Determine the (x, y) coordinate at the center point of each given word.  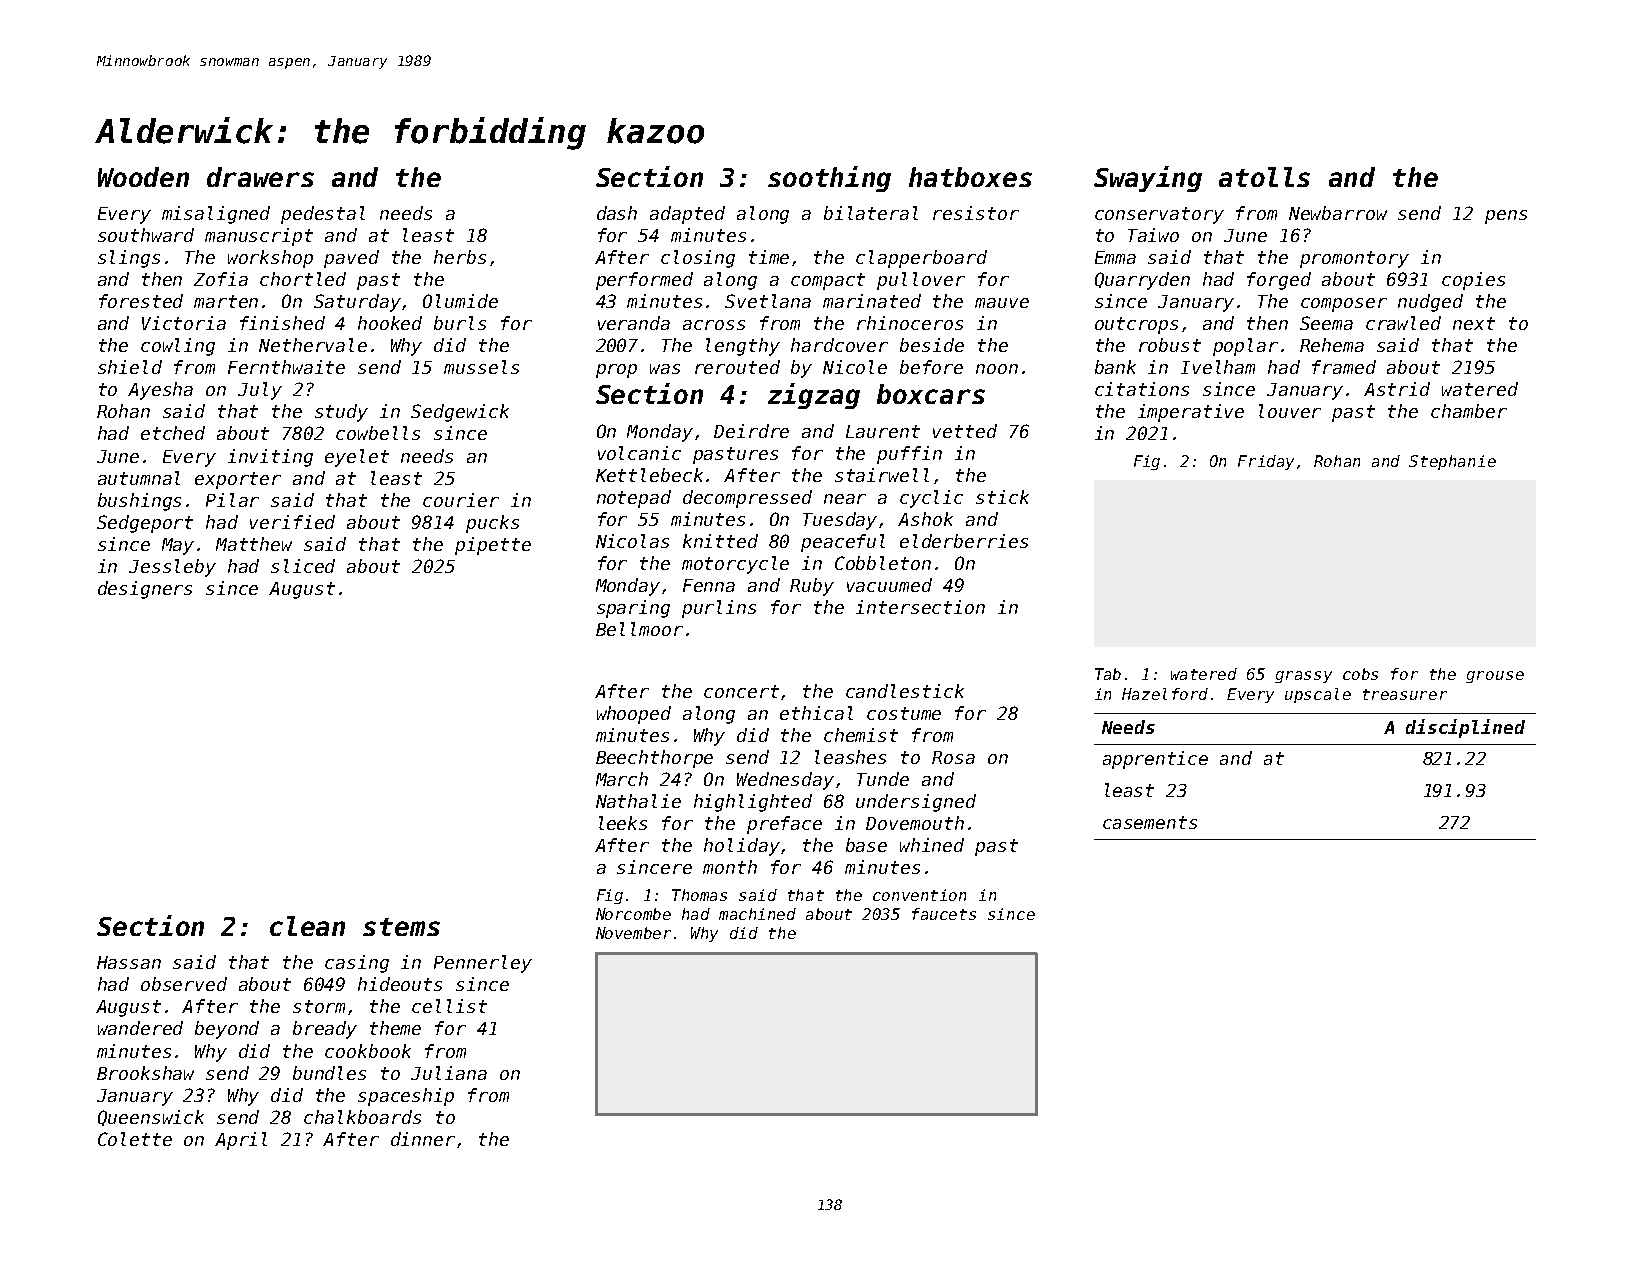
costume (904, 713)
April (241, 1141)
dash (617, 213)
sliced (303, 566)
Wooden (143, 177)
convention (919, 895)
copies (1473, 281)
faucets (944, 914)
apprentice (1155, 760)
